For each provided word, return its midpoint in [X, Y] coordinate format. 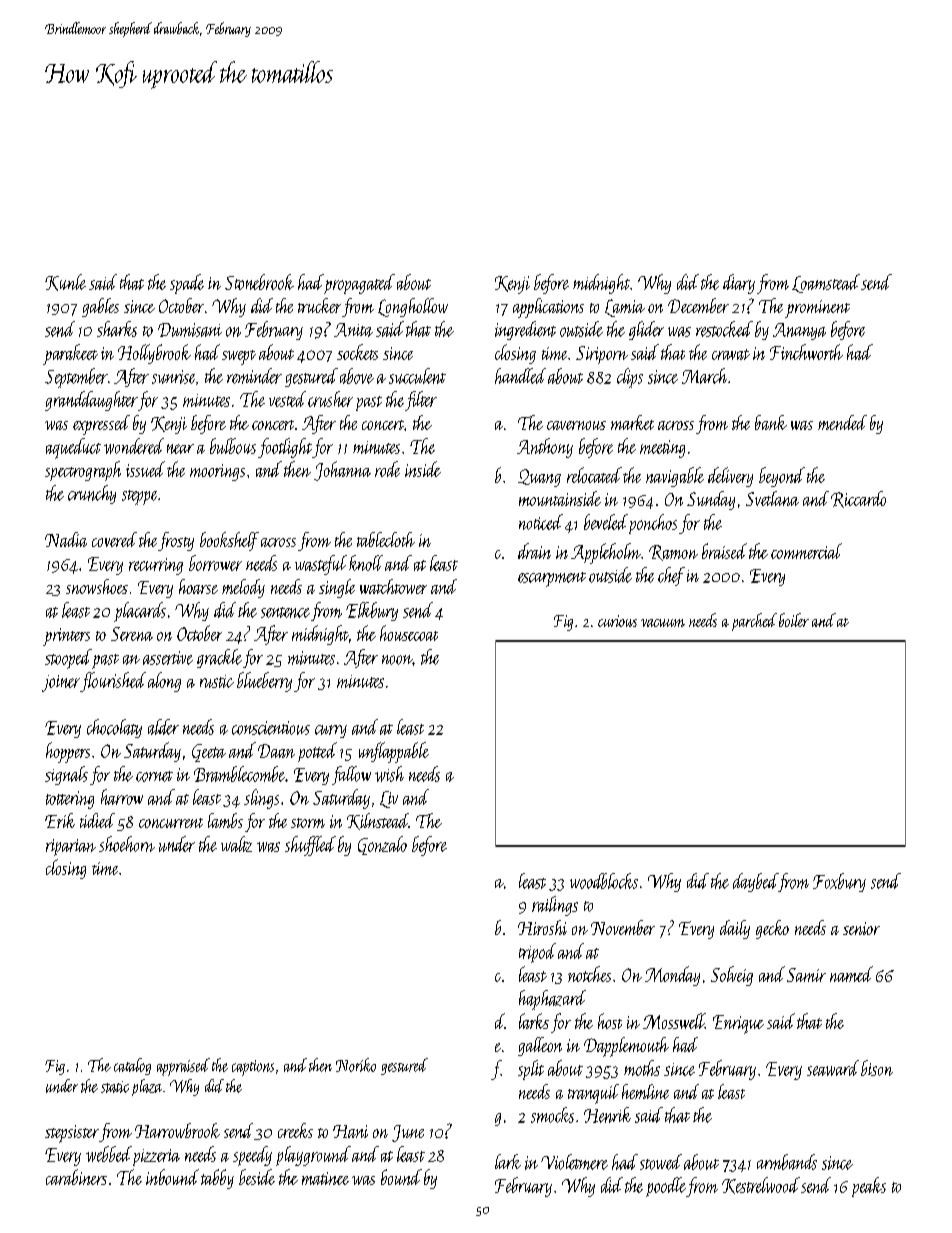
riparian [71, 847]
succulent [417, 376]
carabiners [76, 1177]
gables [100, 307]
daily [735, 929]
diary [739, 284]
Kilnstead [378, 821]
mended [842, 422]
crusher [330, 399]
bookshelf [229, 541]
